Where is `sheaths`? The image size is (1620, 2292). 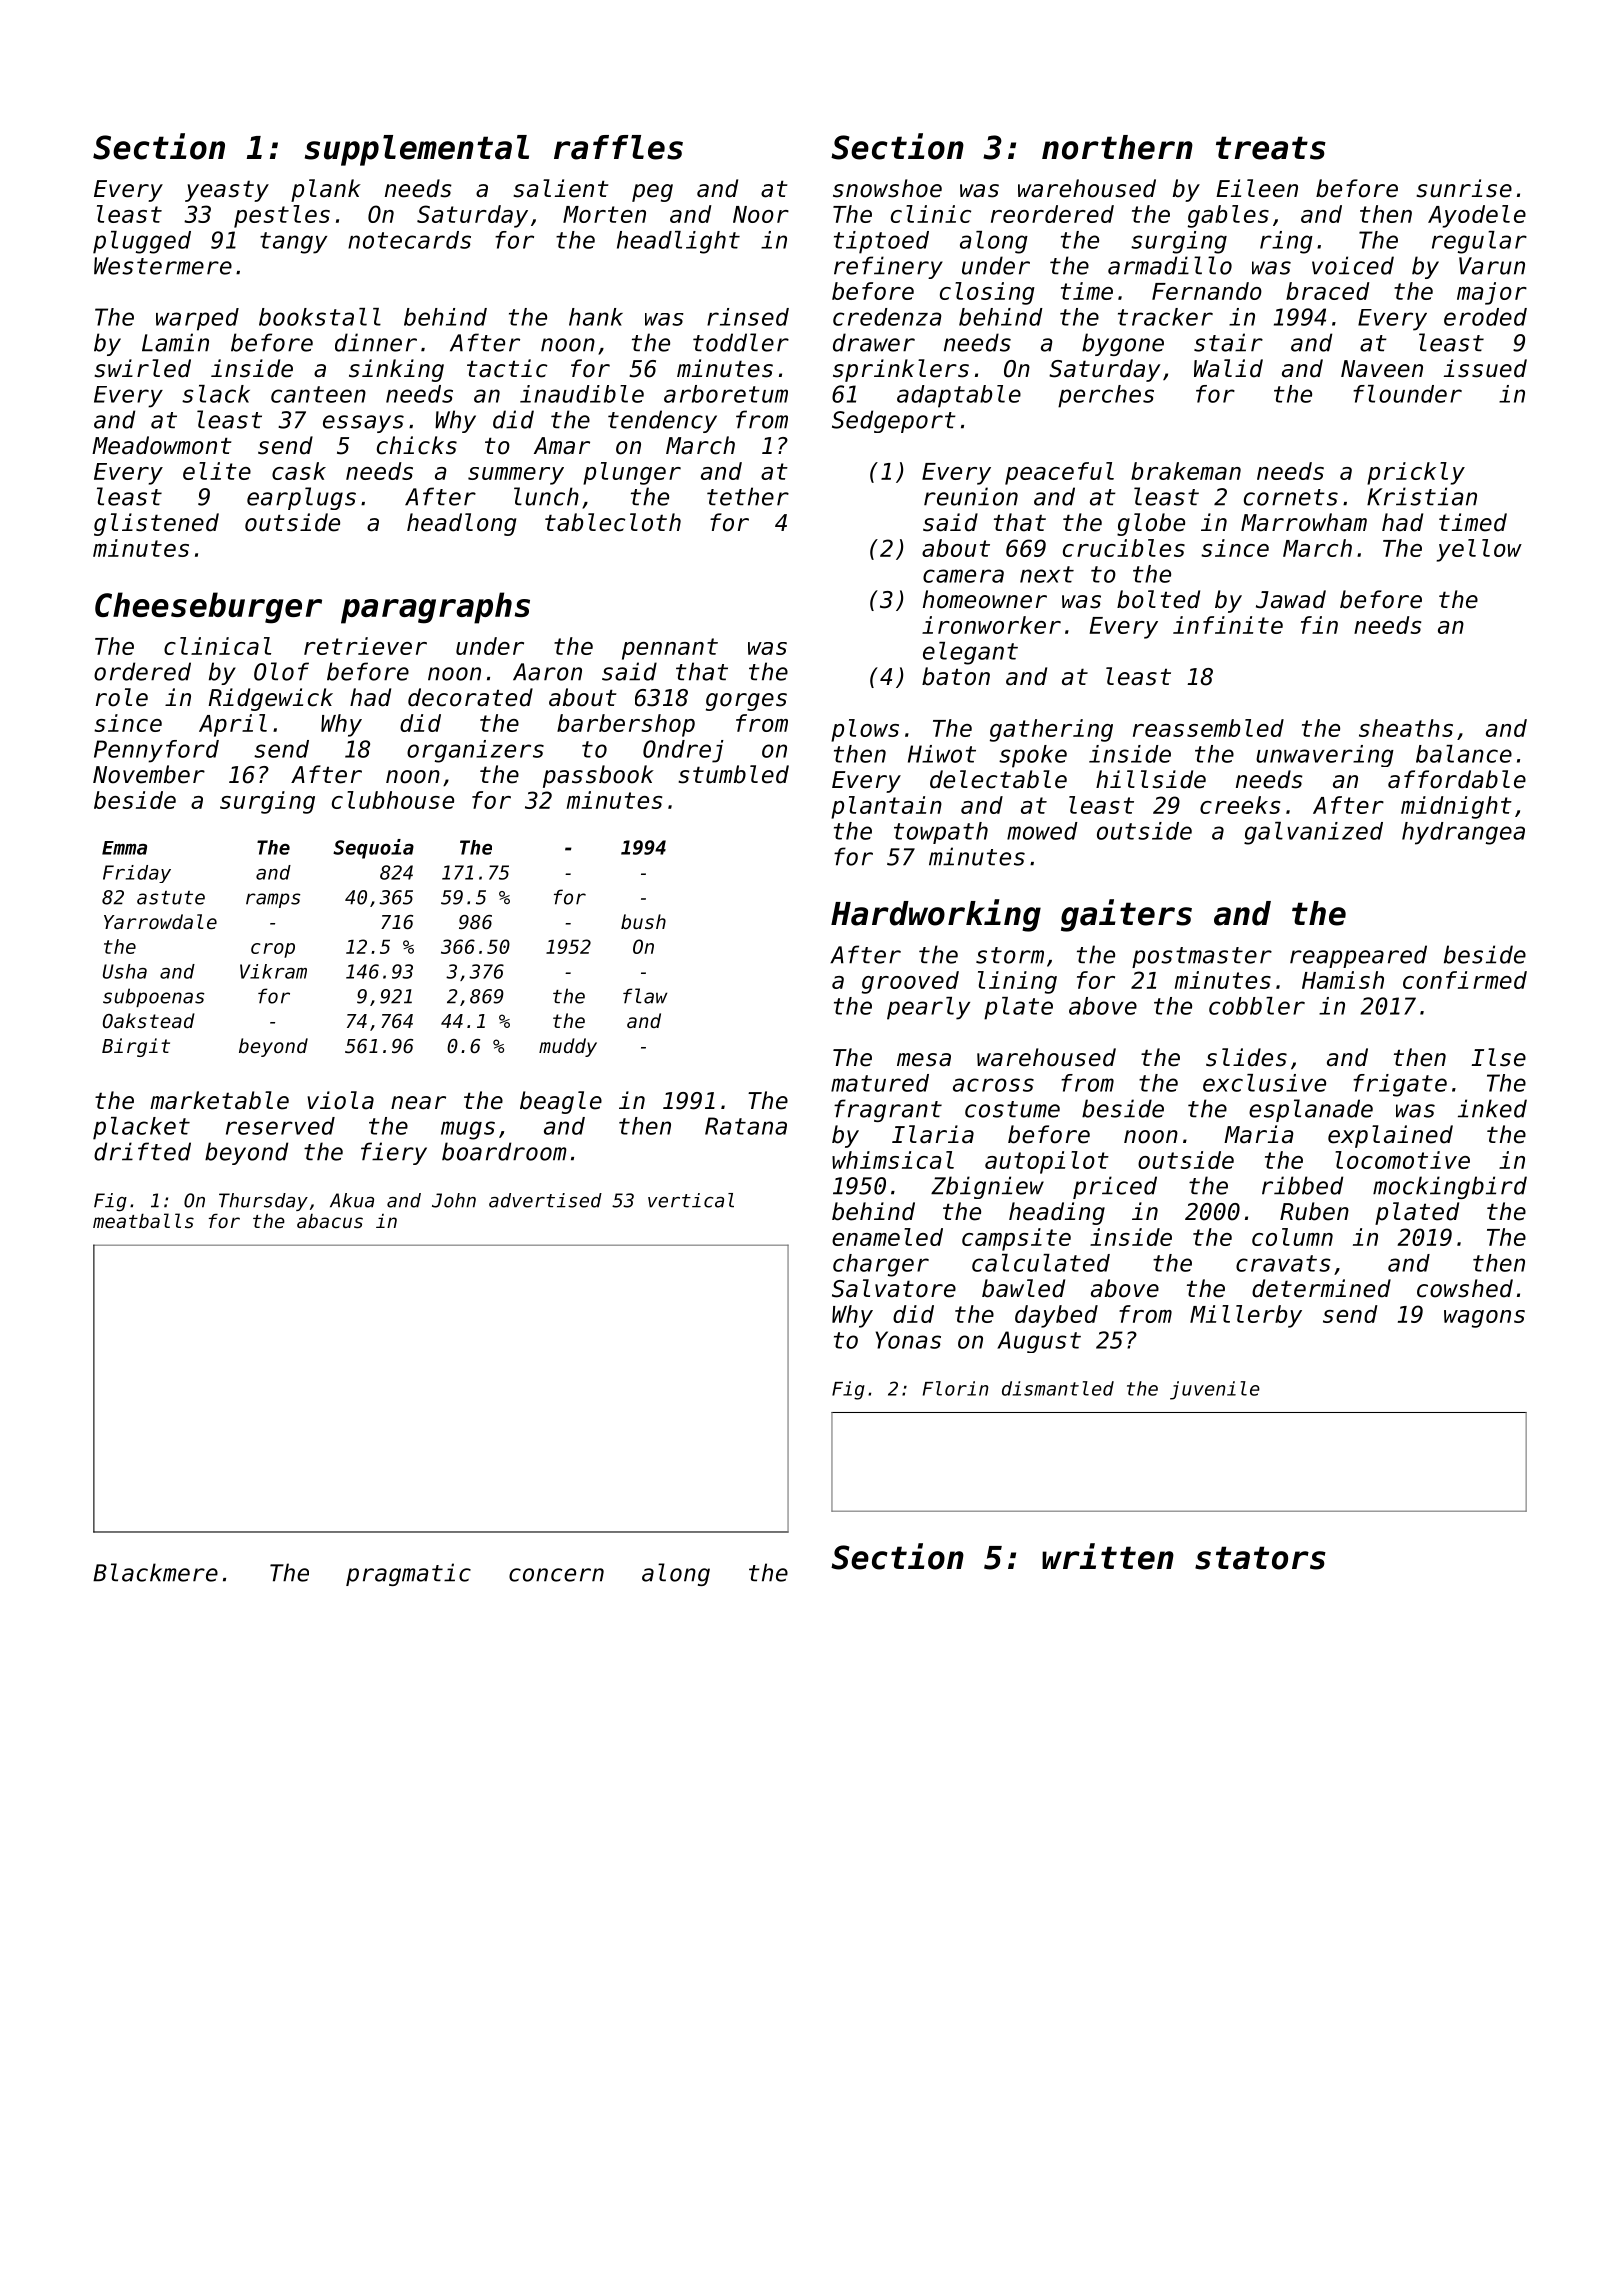 sheaths is located at coordinates (1406, 728).
